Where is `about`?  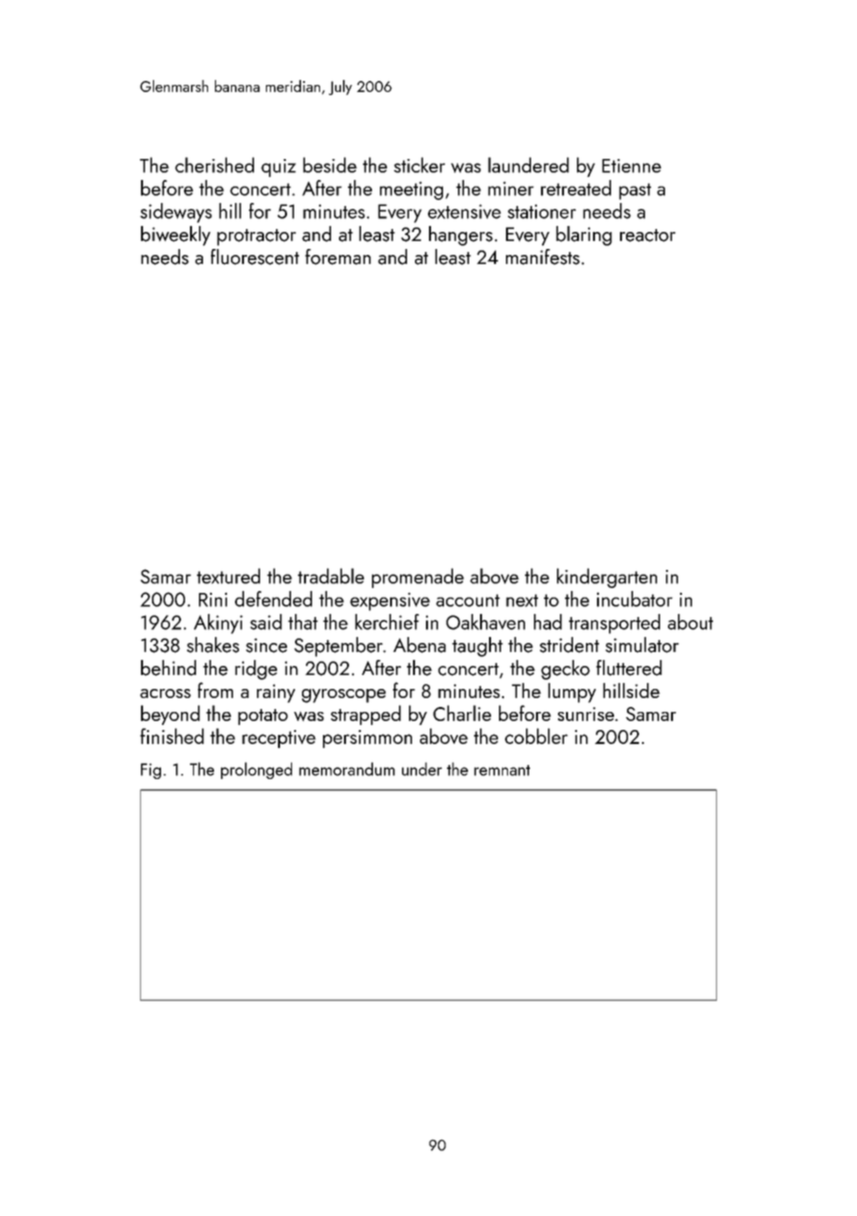
about is located at coordinates (690, 622).
